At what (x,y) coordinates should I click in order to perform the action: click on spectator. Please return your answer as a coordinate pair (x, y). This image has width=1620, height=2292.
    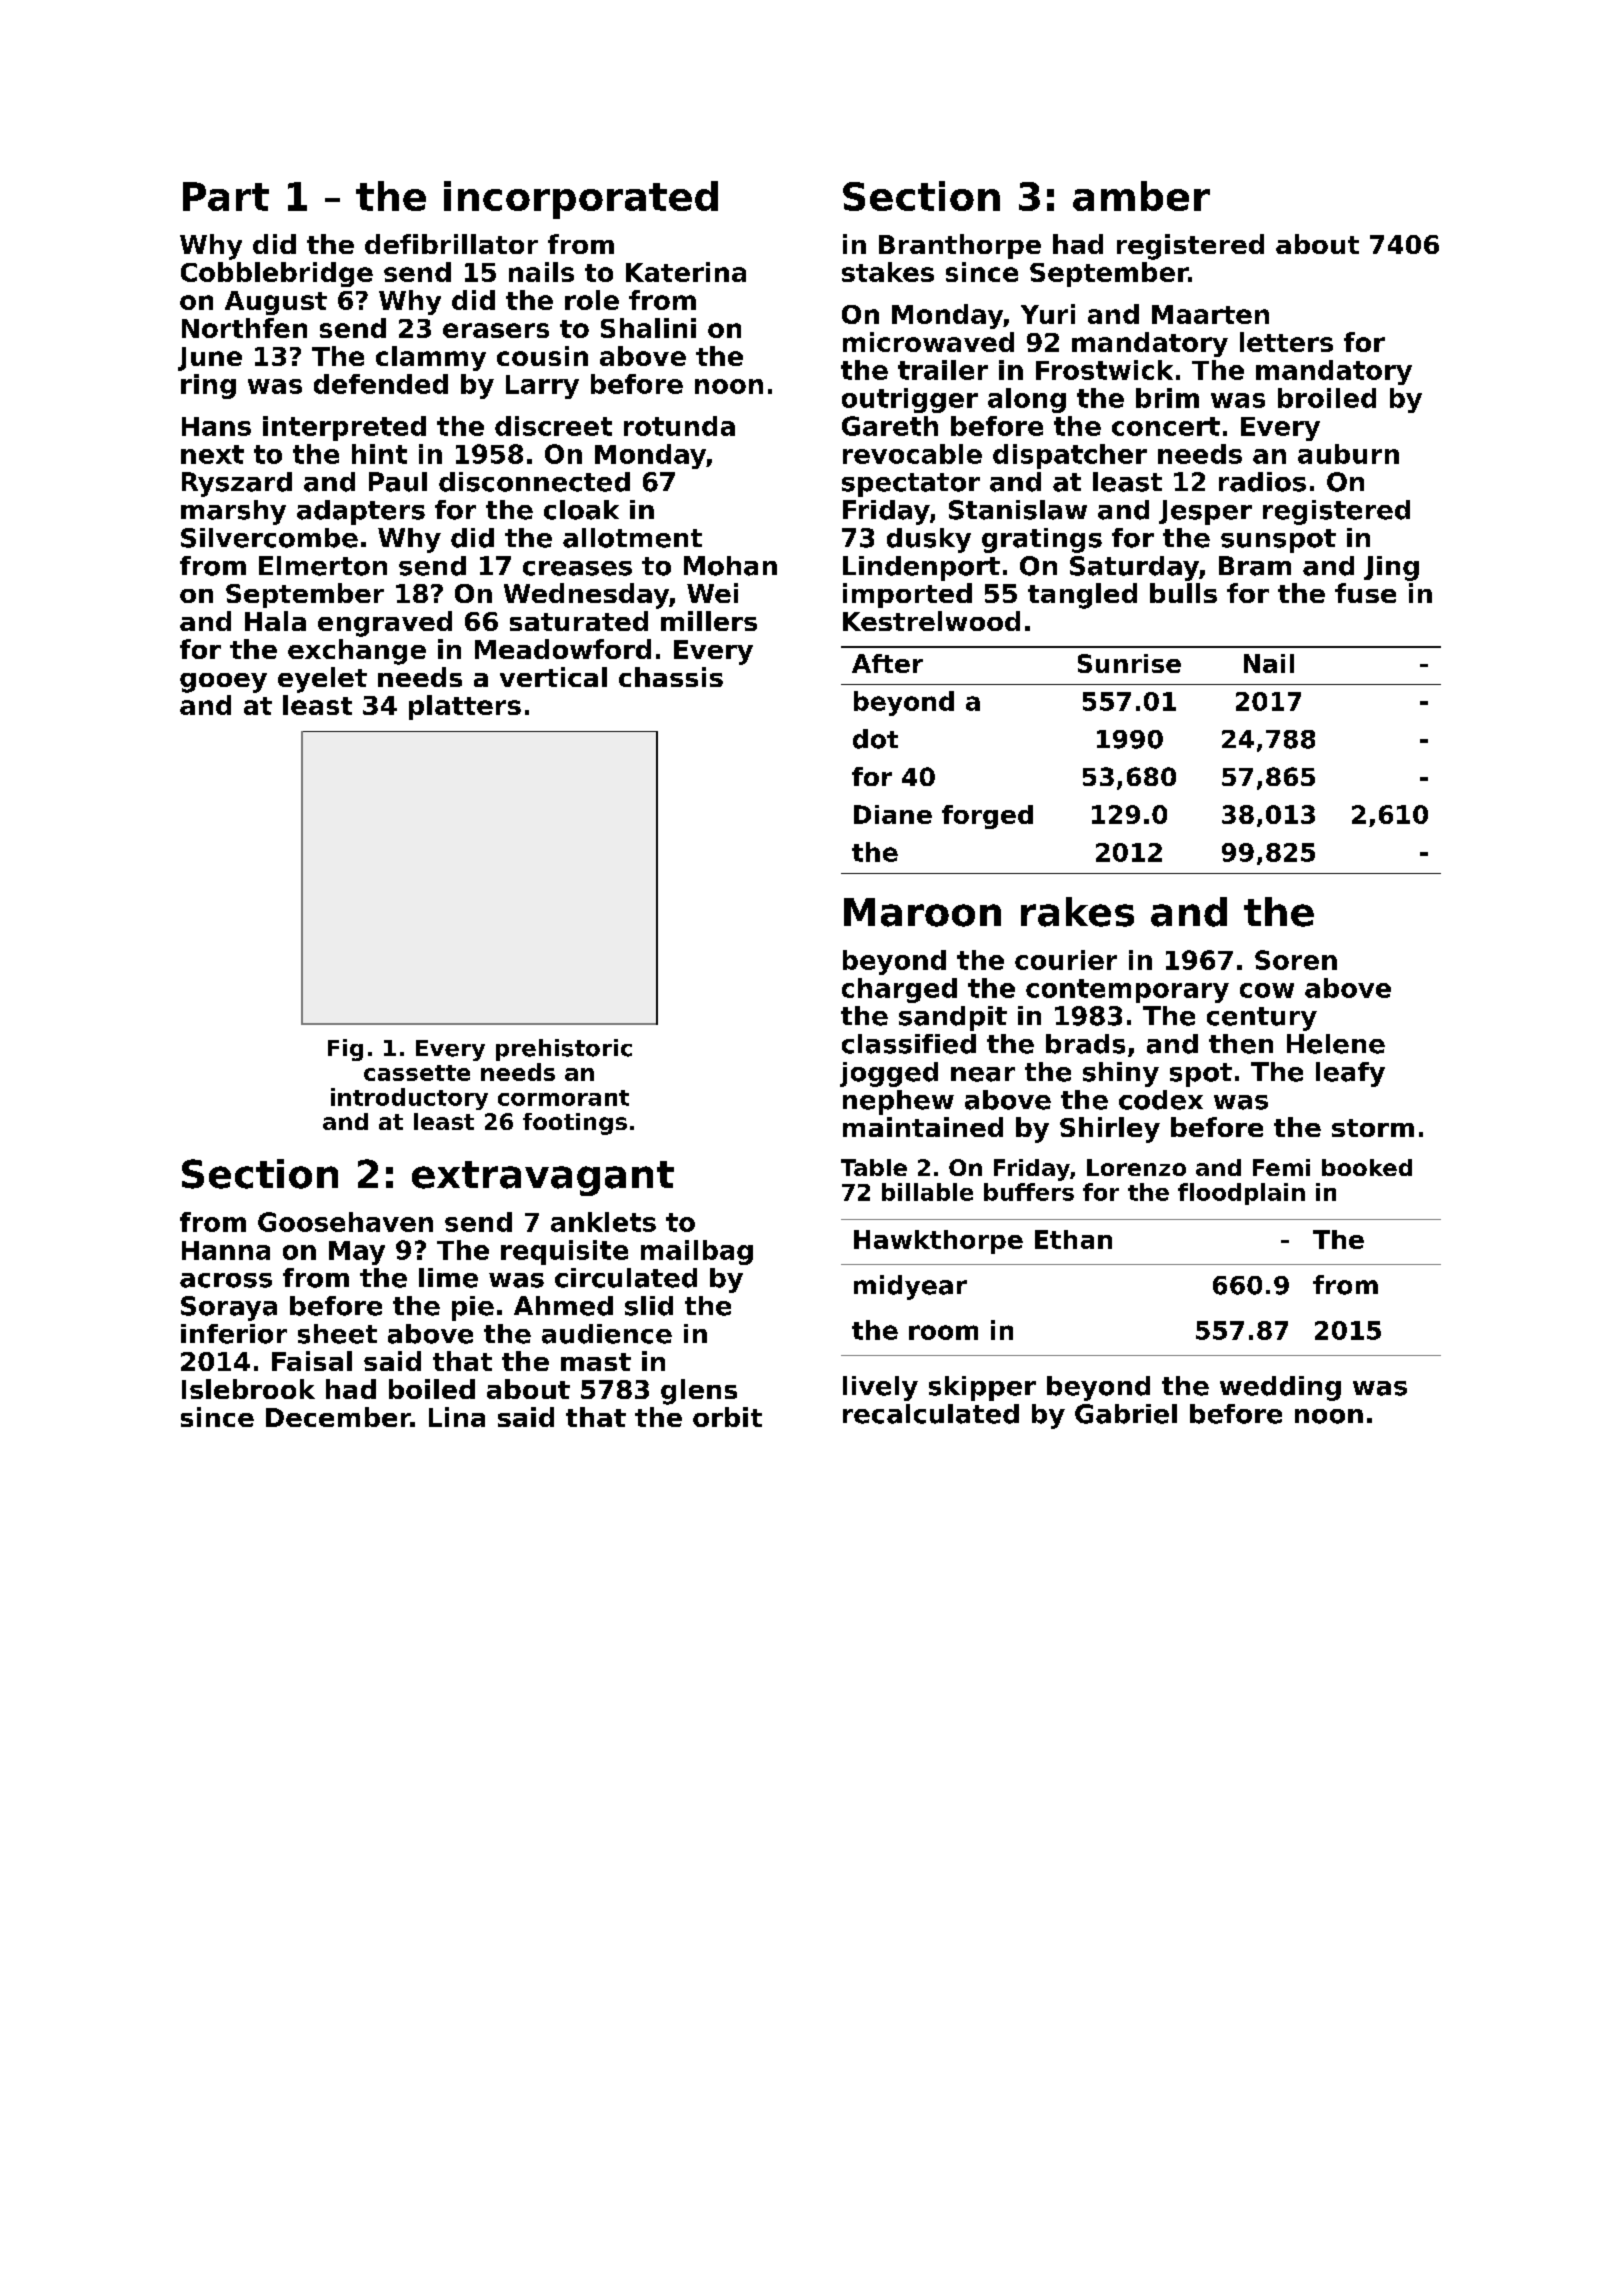
    Looking at the image, I should click on (911, 485).
